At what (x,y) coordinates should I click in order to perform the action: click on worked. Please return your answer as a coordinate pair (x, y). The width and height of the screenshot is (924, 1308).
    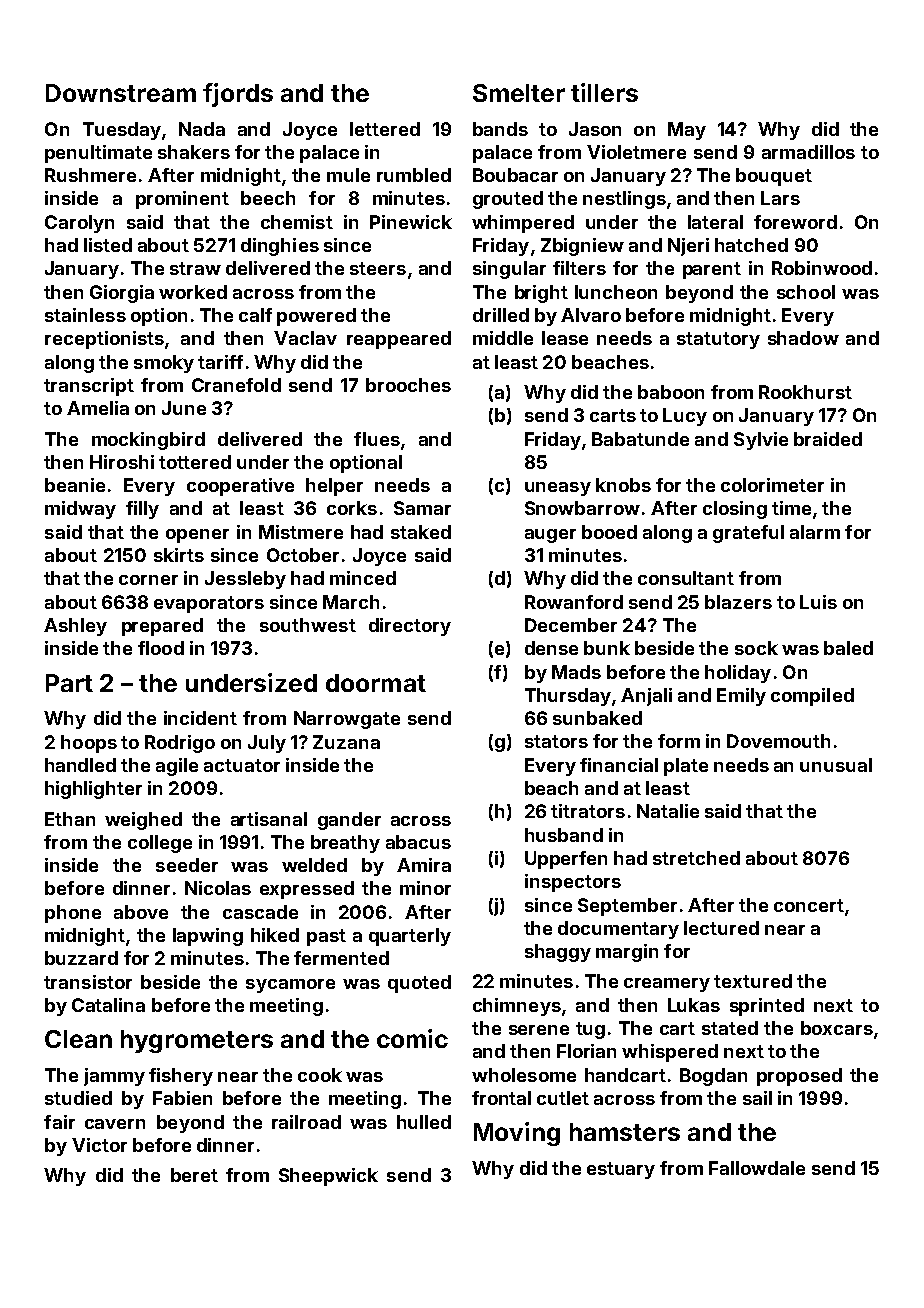
    Looking at the image, I should click on (193, 292).
